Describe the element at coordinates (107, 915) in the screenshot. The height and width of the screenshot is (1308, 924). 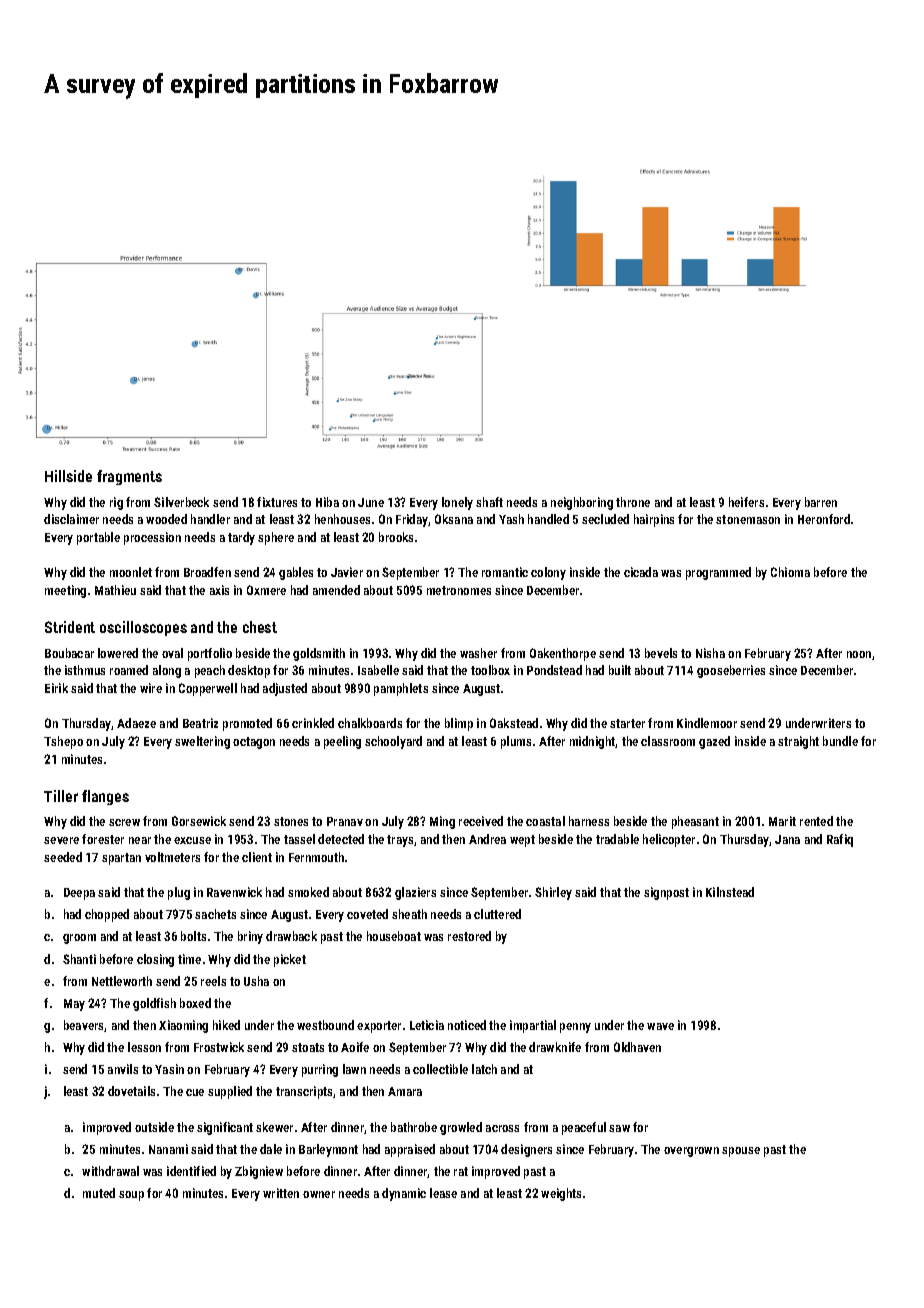
I see `chopped` at that location.
